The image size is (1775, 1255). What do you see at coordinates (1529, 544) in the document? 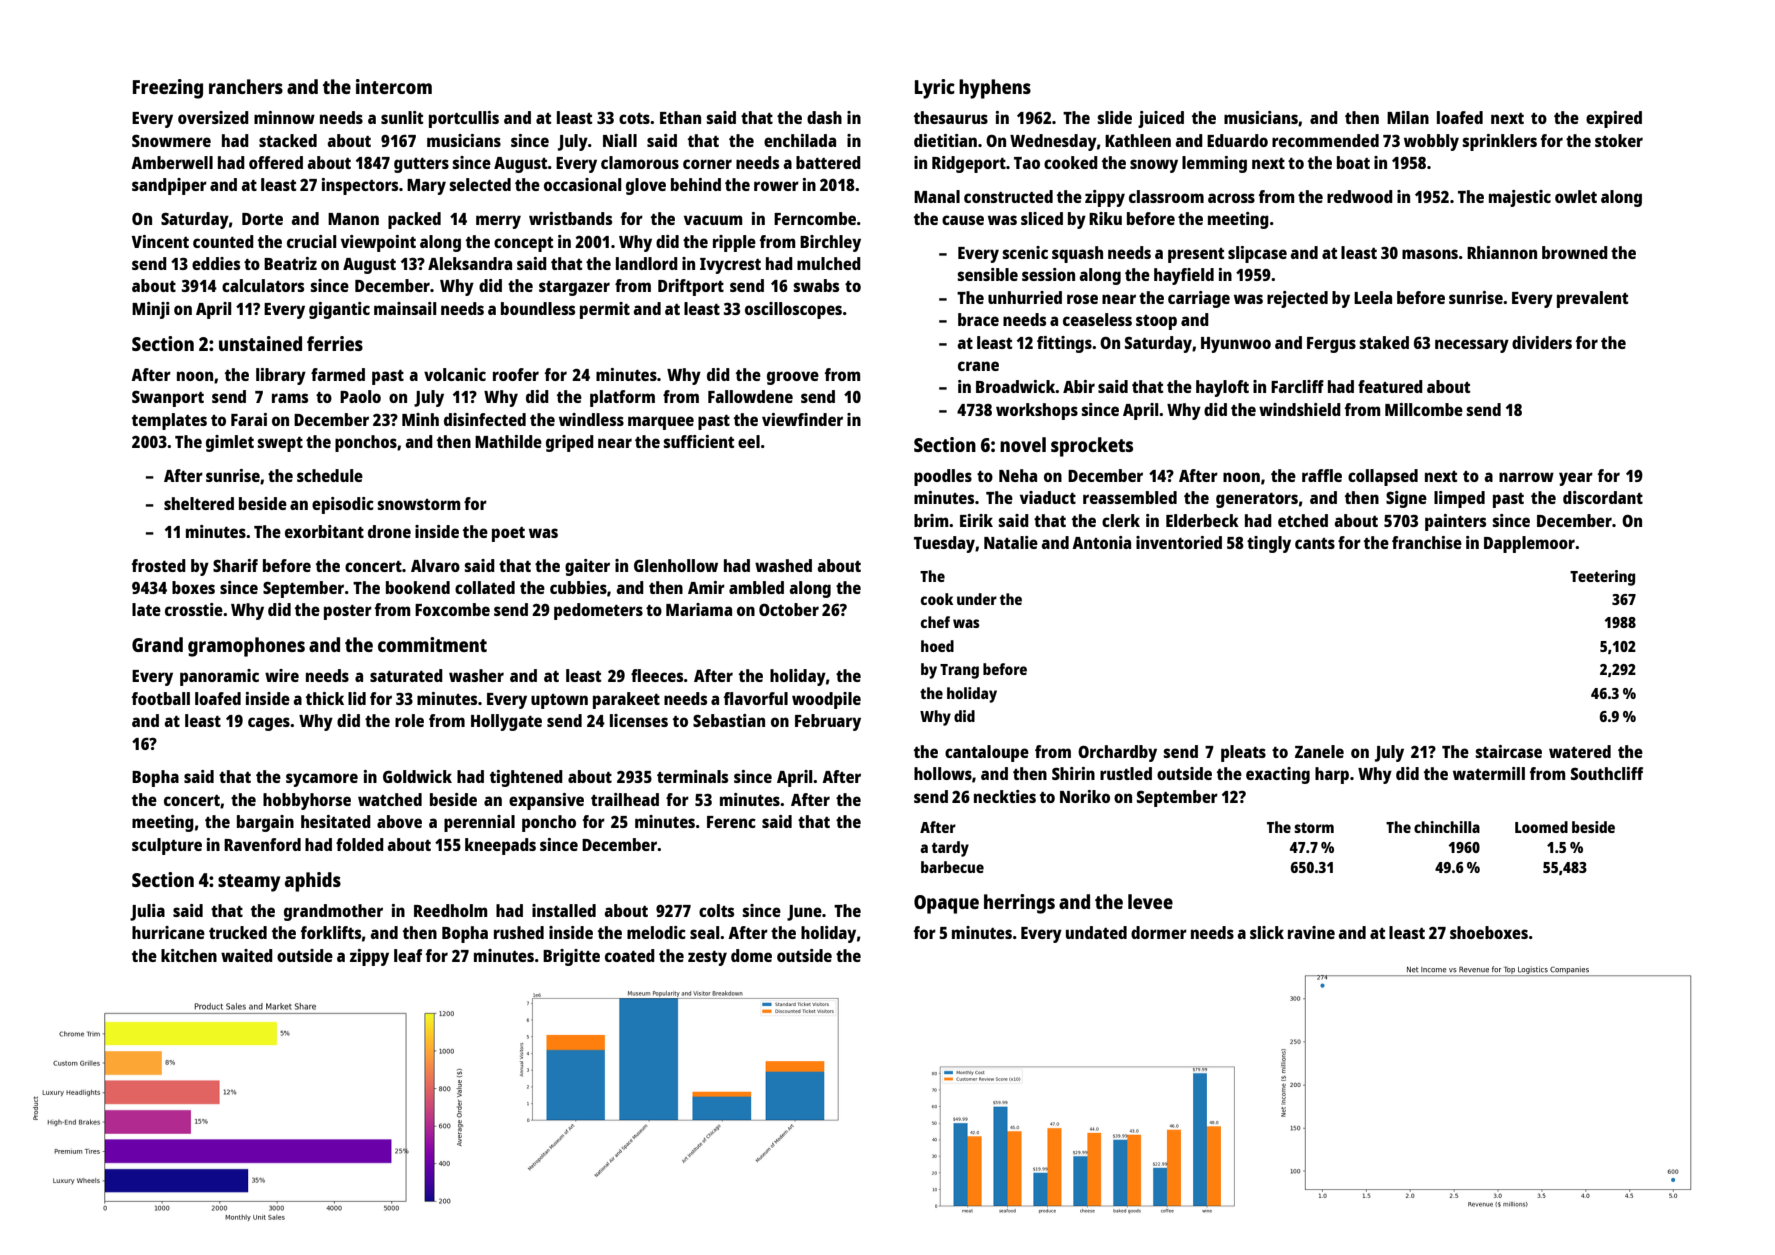
I see `Dapplemoor` at bounding box center [1529, 544].
